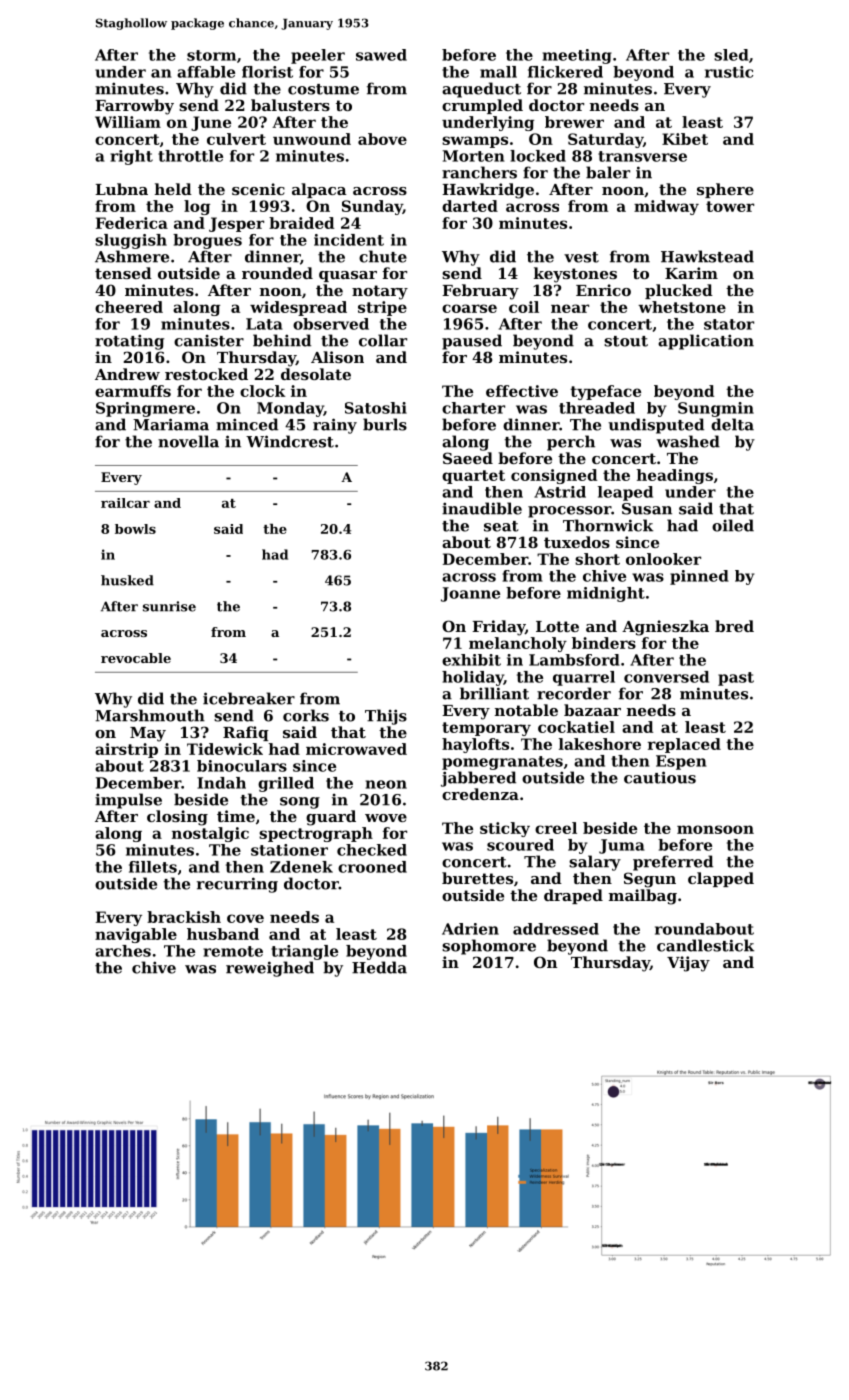 Image resolution: width=849 pixels, height=1400 pixels. Describe the element at coordinates (665, 628) in the image. I see `Agnieszka` at that location.
